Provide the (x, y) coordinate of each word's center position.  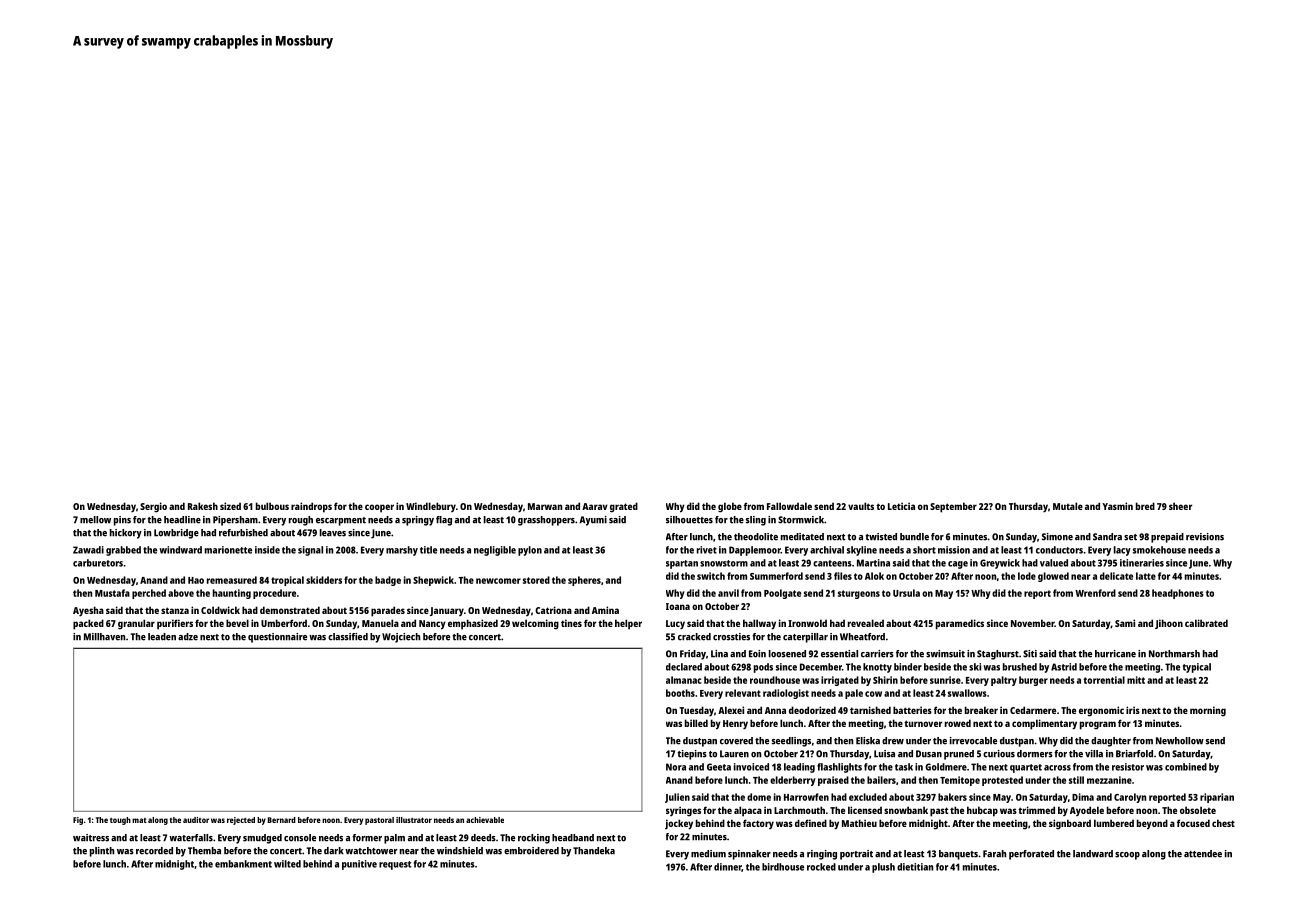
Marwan (545, 506)
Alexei (731, 710)
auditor (196, 820)
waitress (91, 838)
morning (1208, 711)
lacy (1122, 551)
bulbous (272, 506)
